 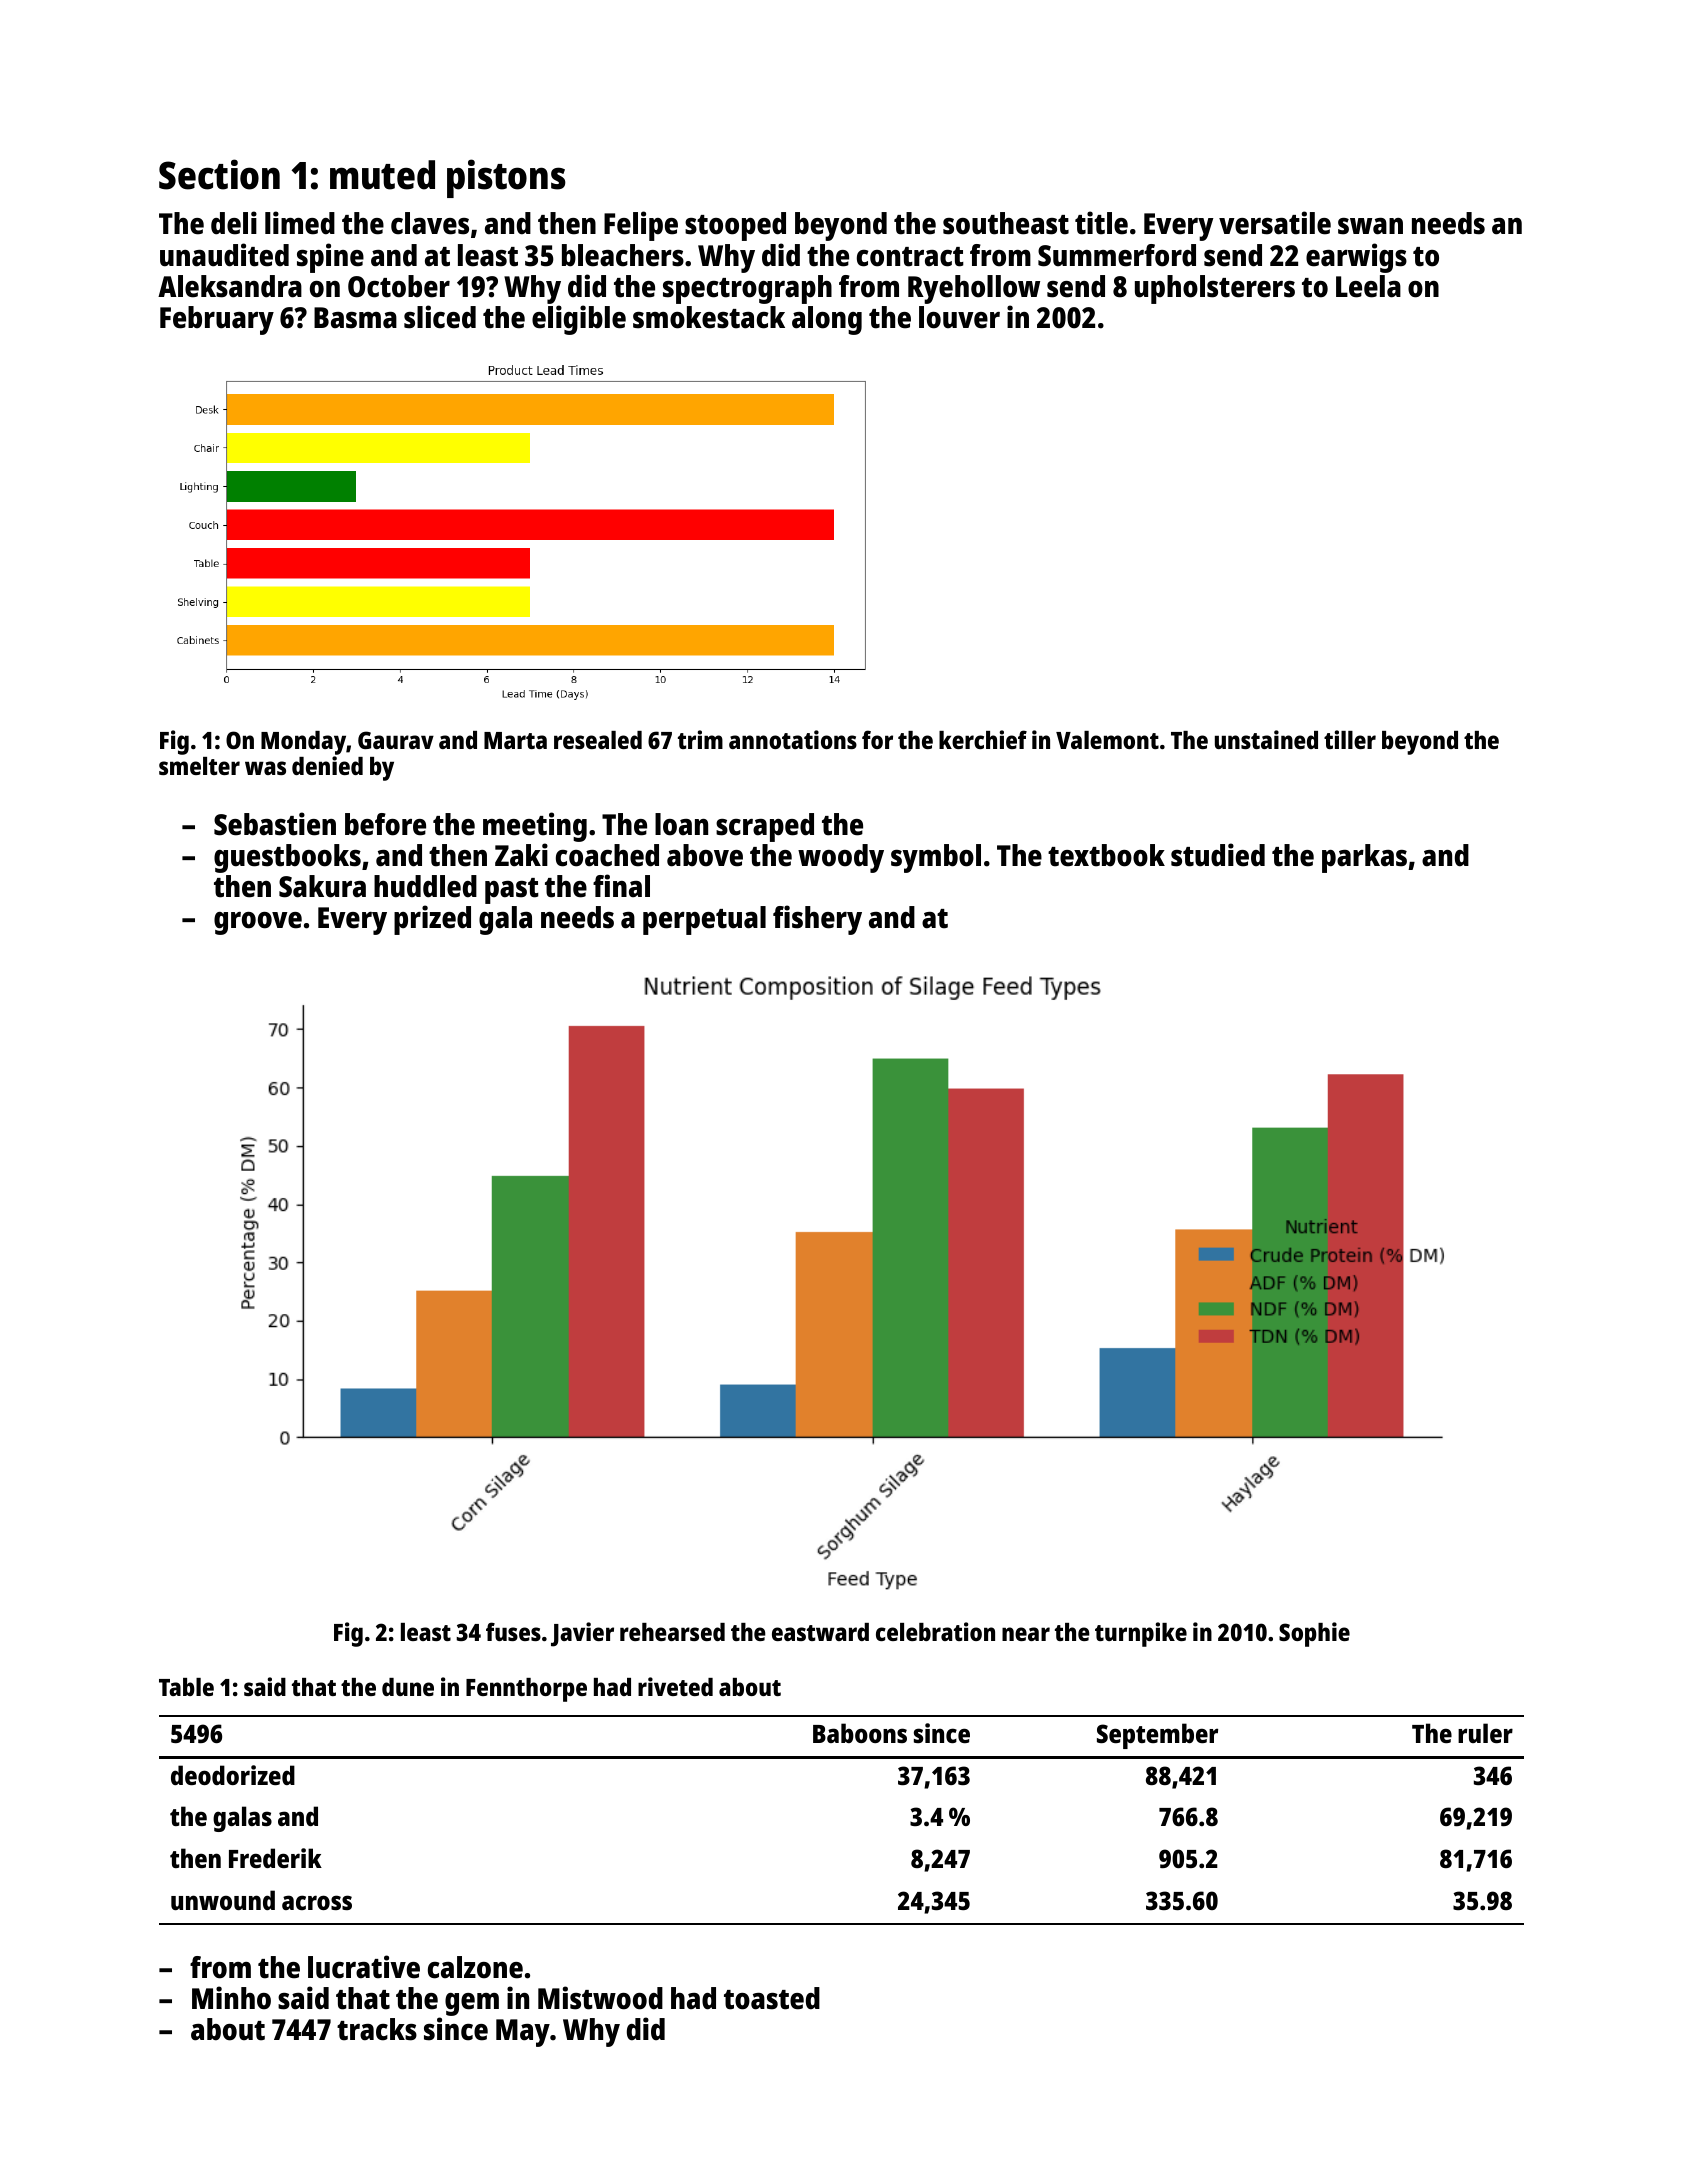 I want to click on Gaurav, so click(x=396, y=740).
